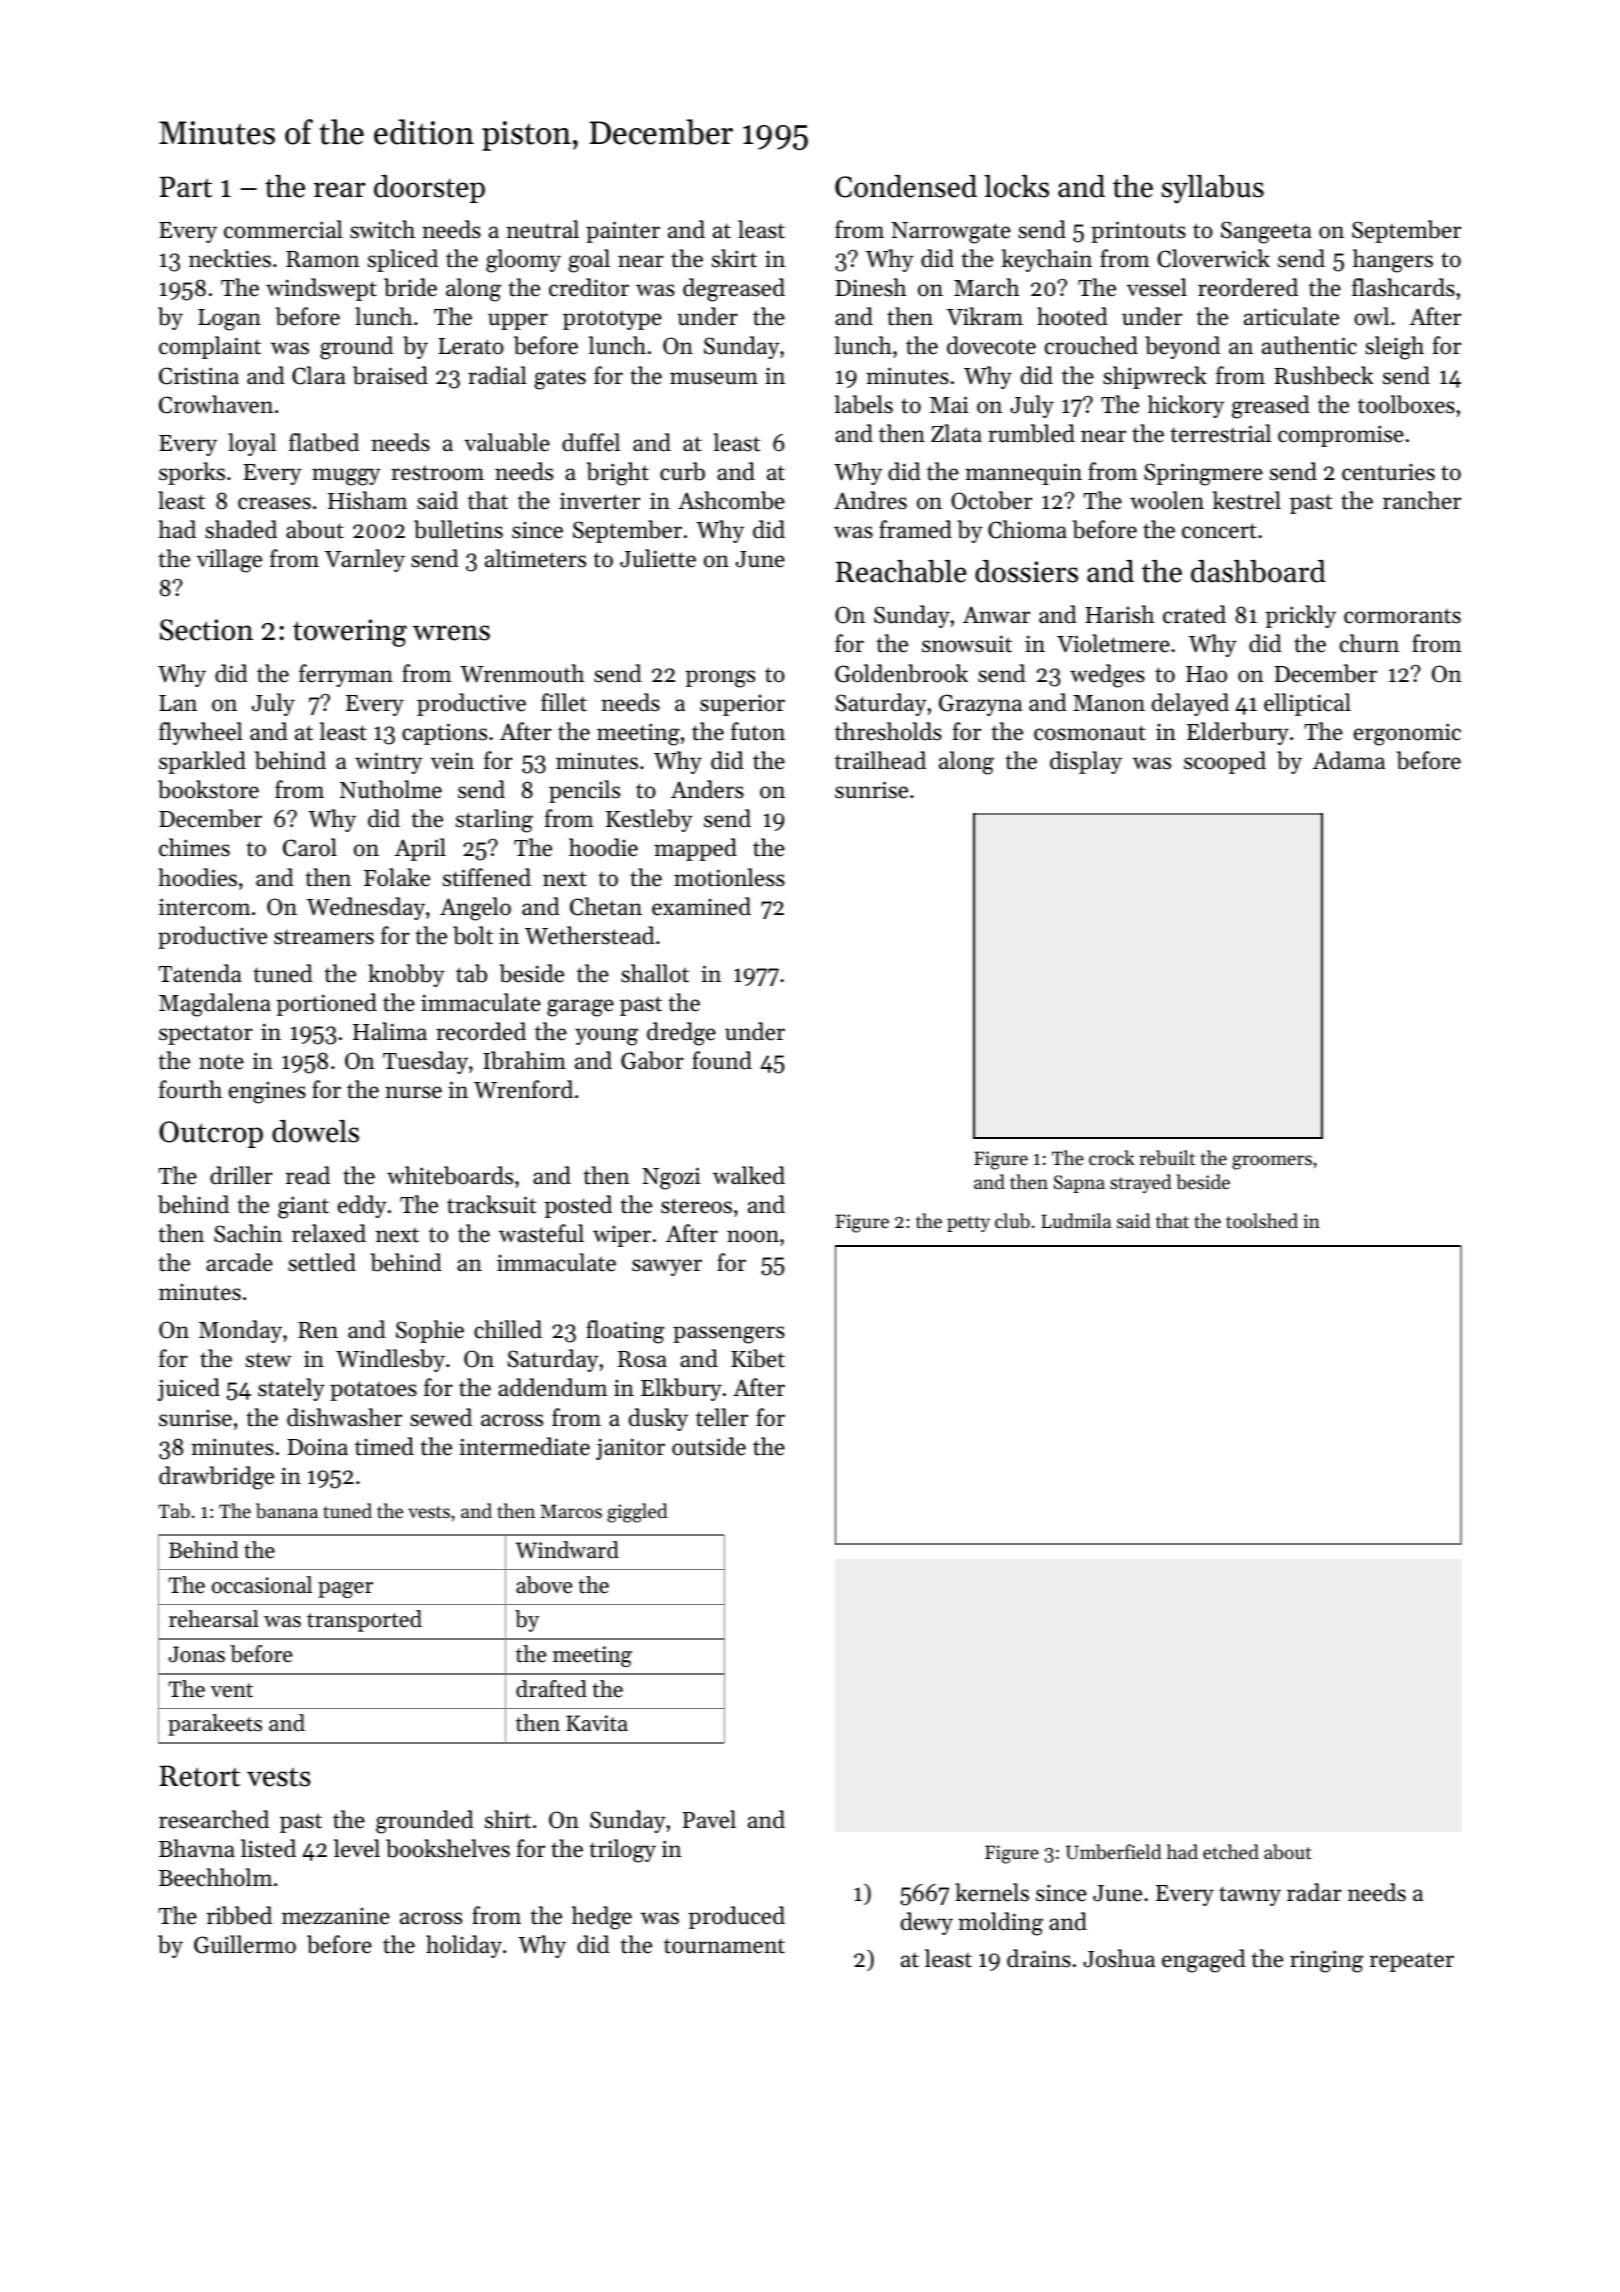 This image has height=2292, width=1620. Describe the element at coordinates (1393, 261) in the image. I see `hangers` at that location.
